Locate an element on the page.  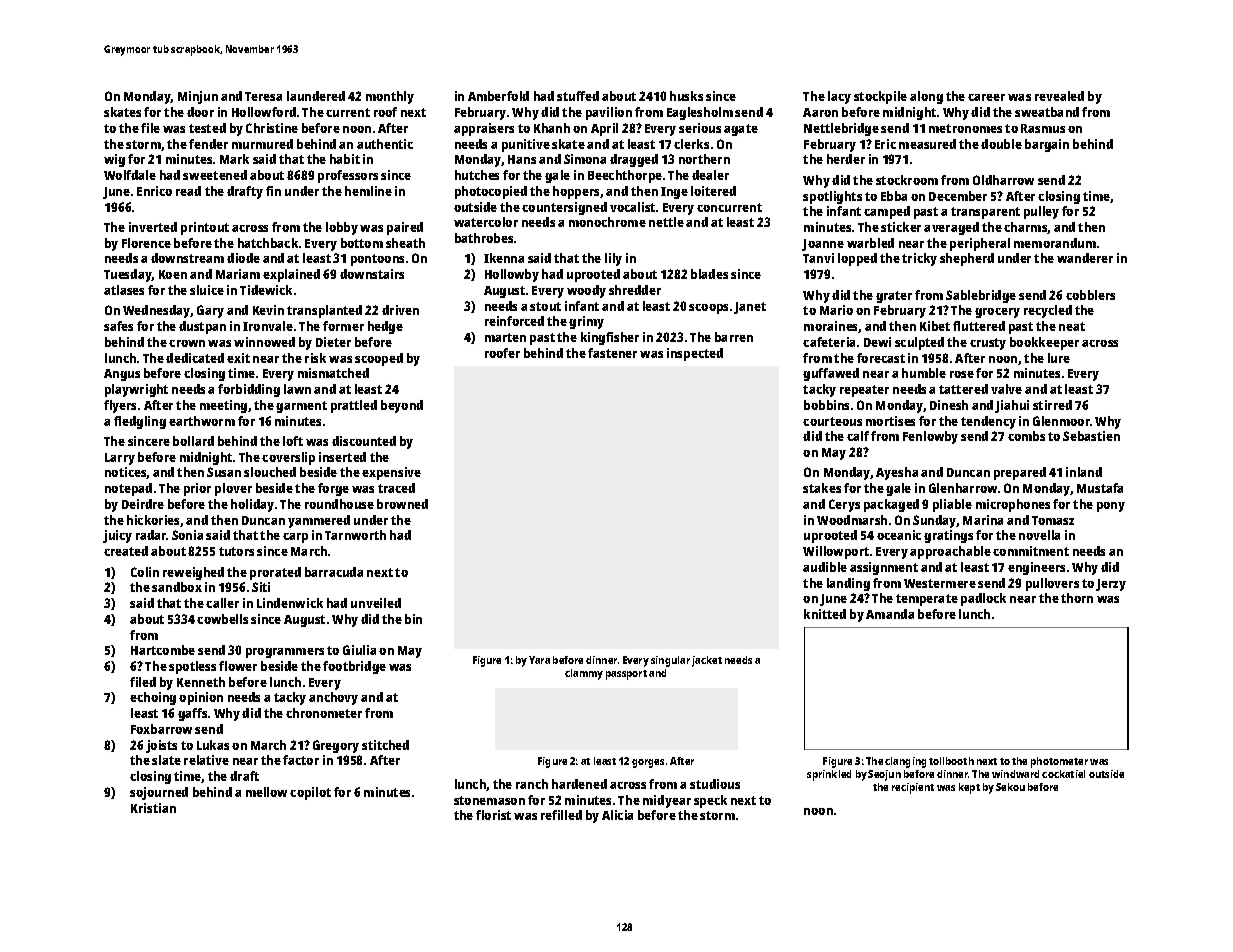
kept is located at coordinates (969, 788).
